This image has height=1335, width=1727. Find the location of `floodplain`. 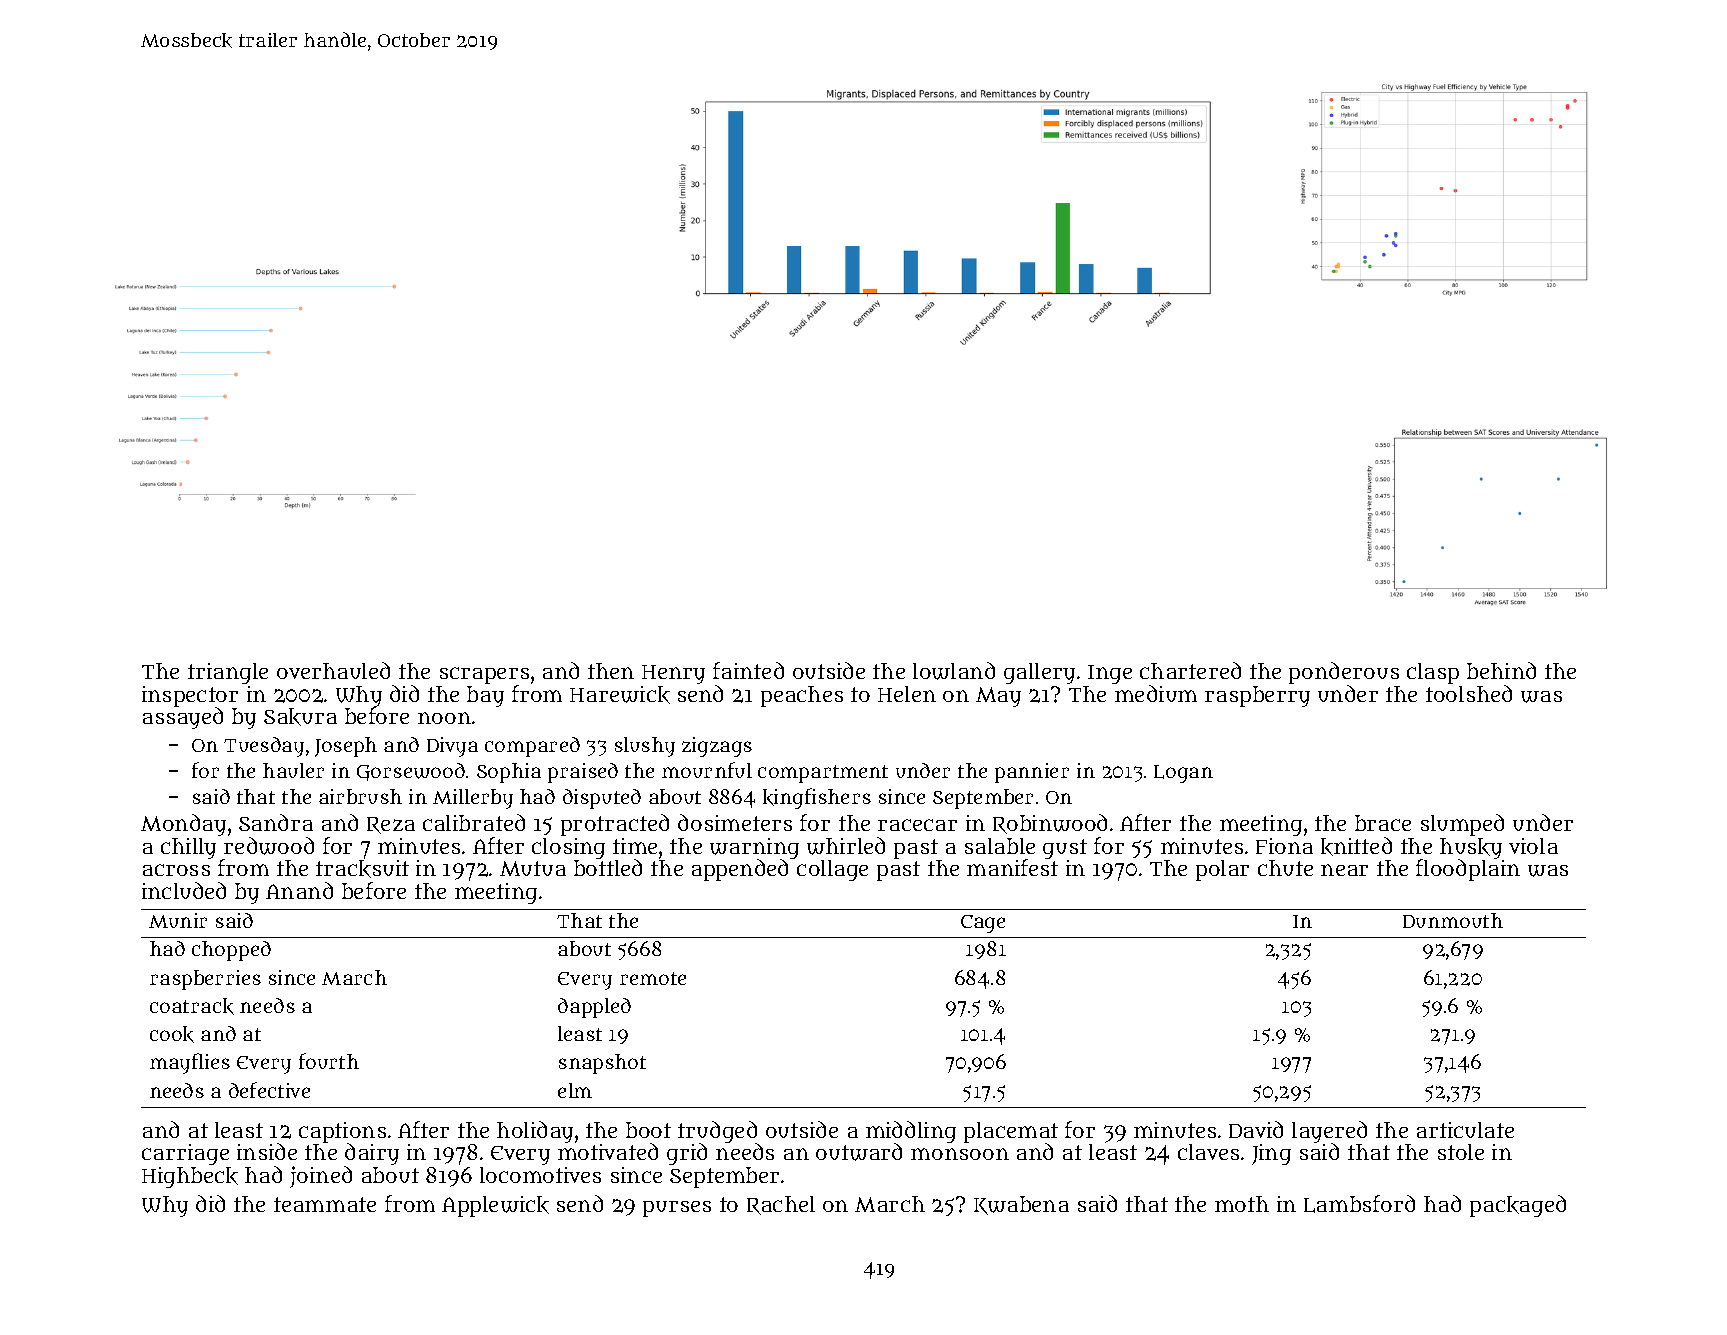

floodplain is located at coordinates (1468, 870).
